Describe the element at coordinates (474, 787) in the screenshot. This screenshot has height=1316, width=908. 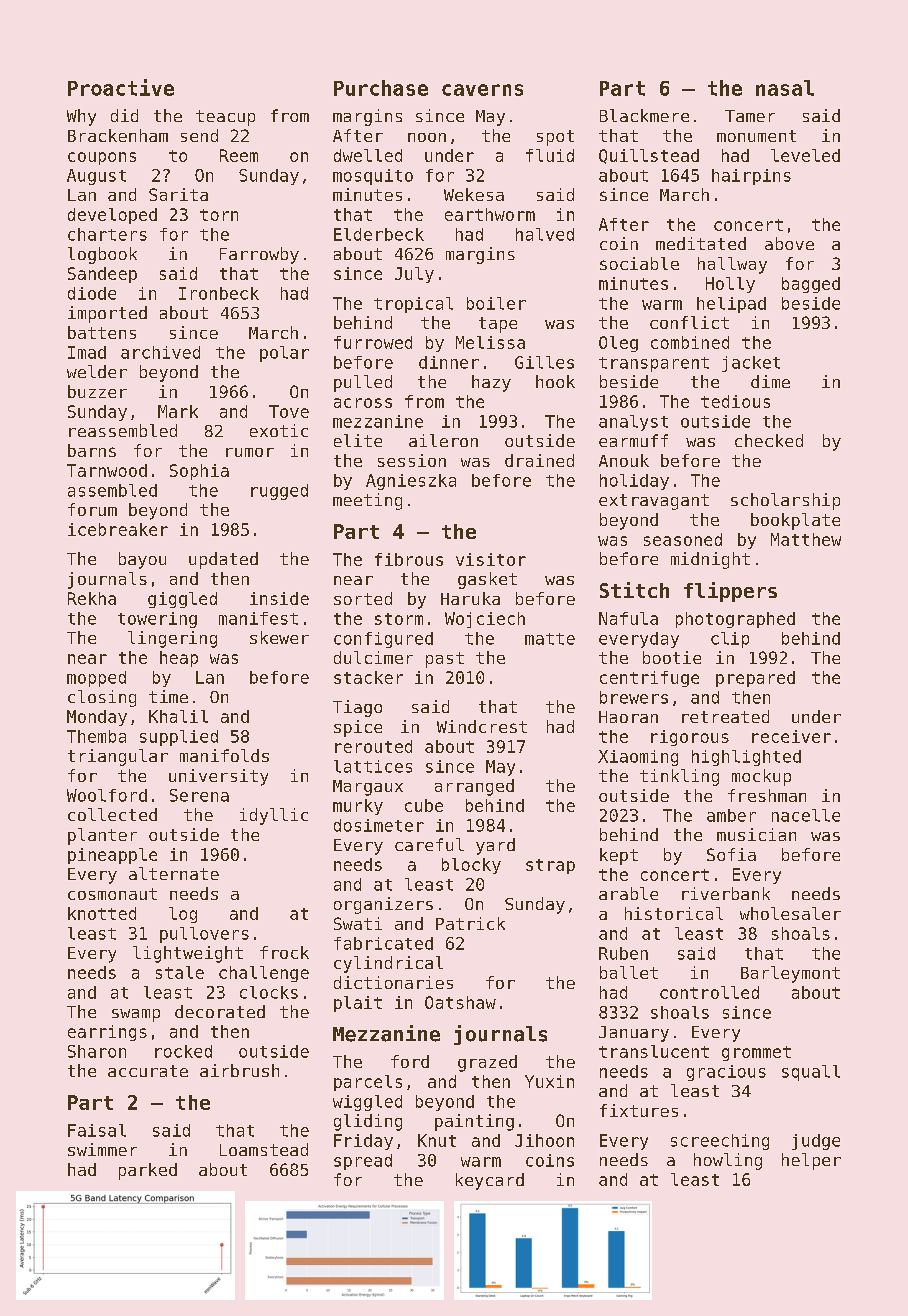
I see `arranged` at that location.
